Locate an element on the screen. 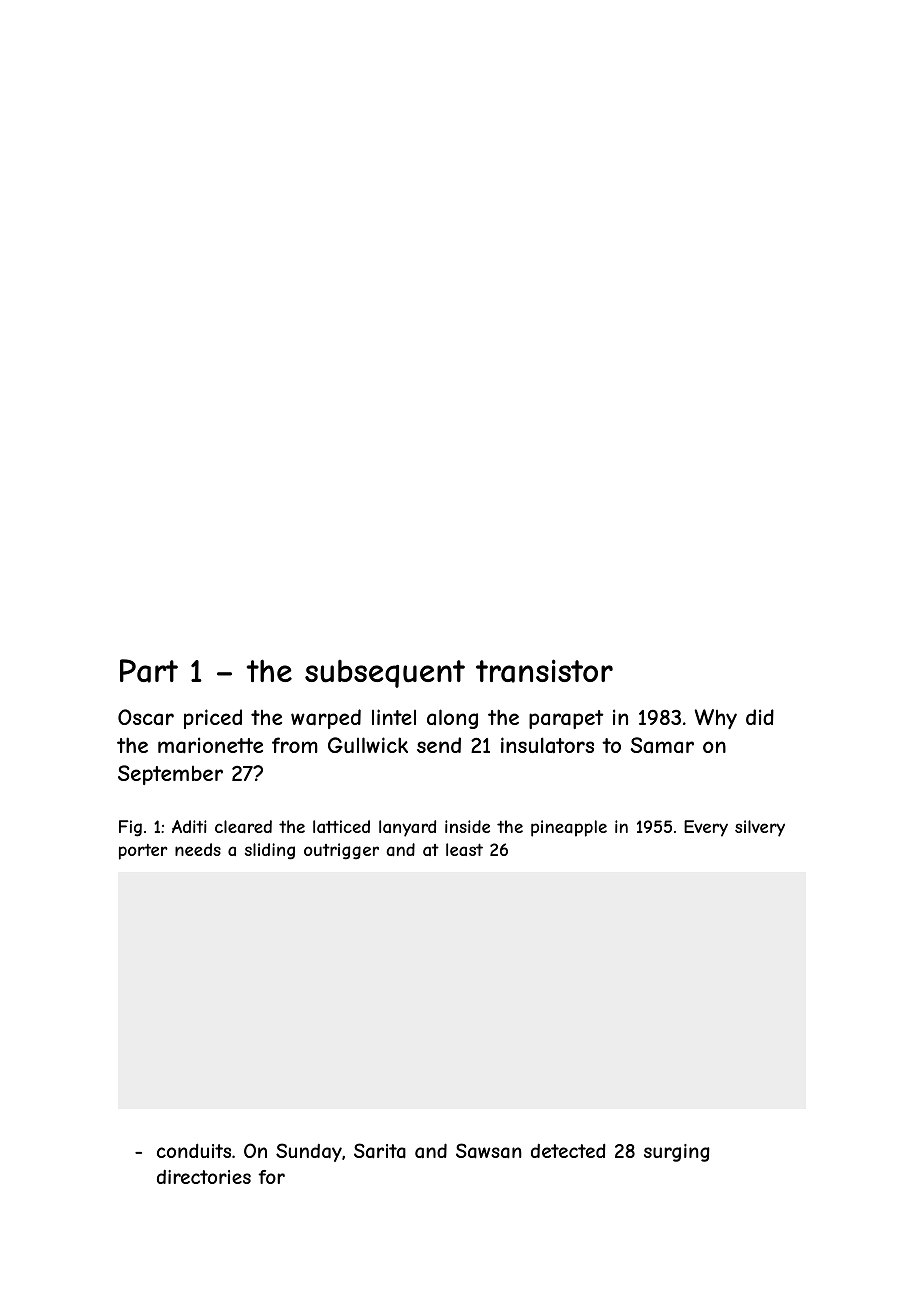 The image size is (924, 1311). conduits is located at coordinates (194, 1151).
